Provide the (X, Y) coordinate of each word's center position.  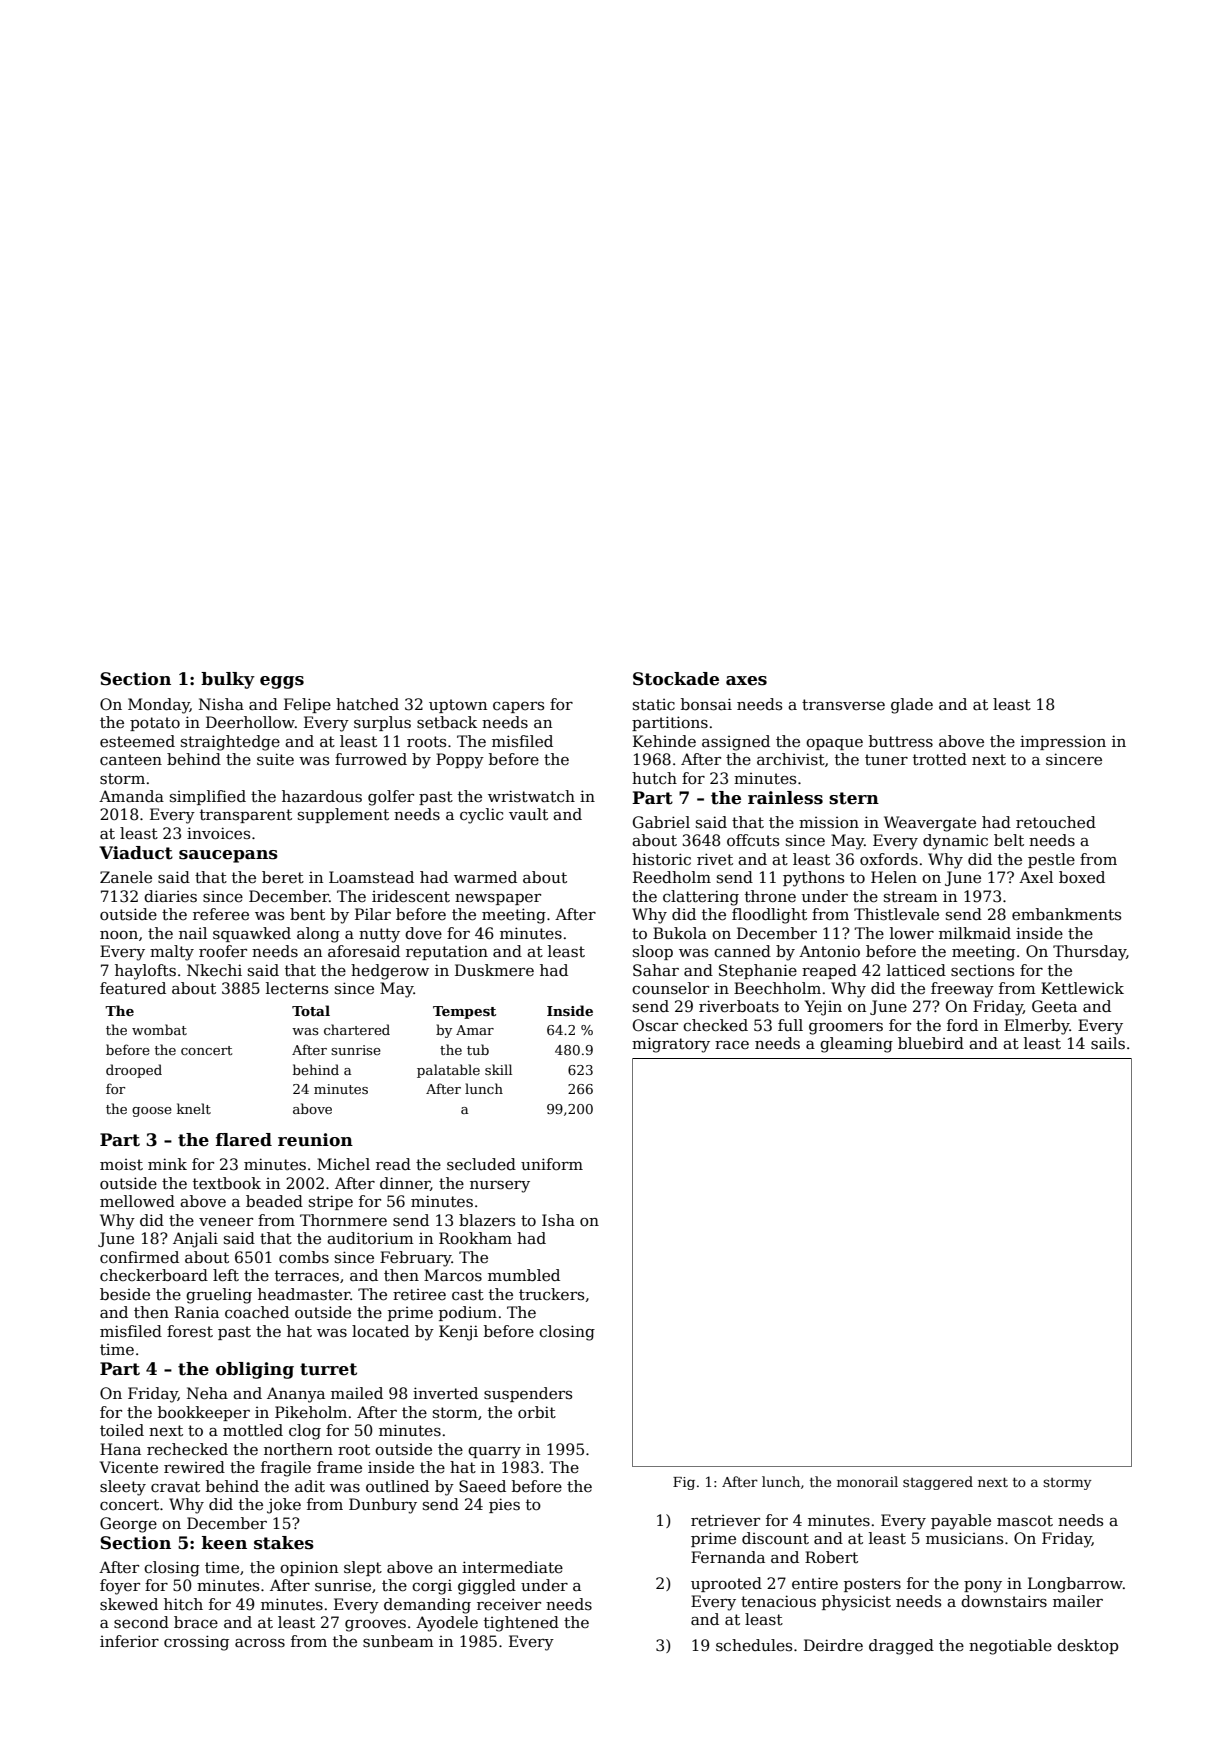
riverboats (739, 1006)
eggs (282, 682)
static (654, 705)
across (260, 1643)
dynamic (955, 842)
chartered (357, 1029)
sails (1108, 1043)
